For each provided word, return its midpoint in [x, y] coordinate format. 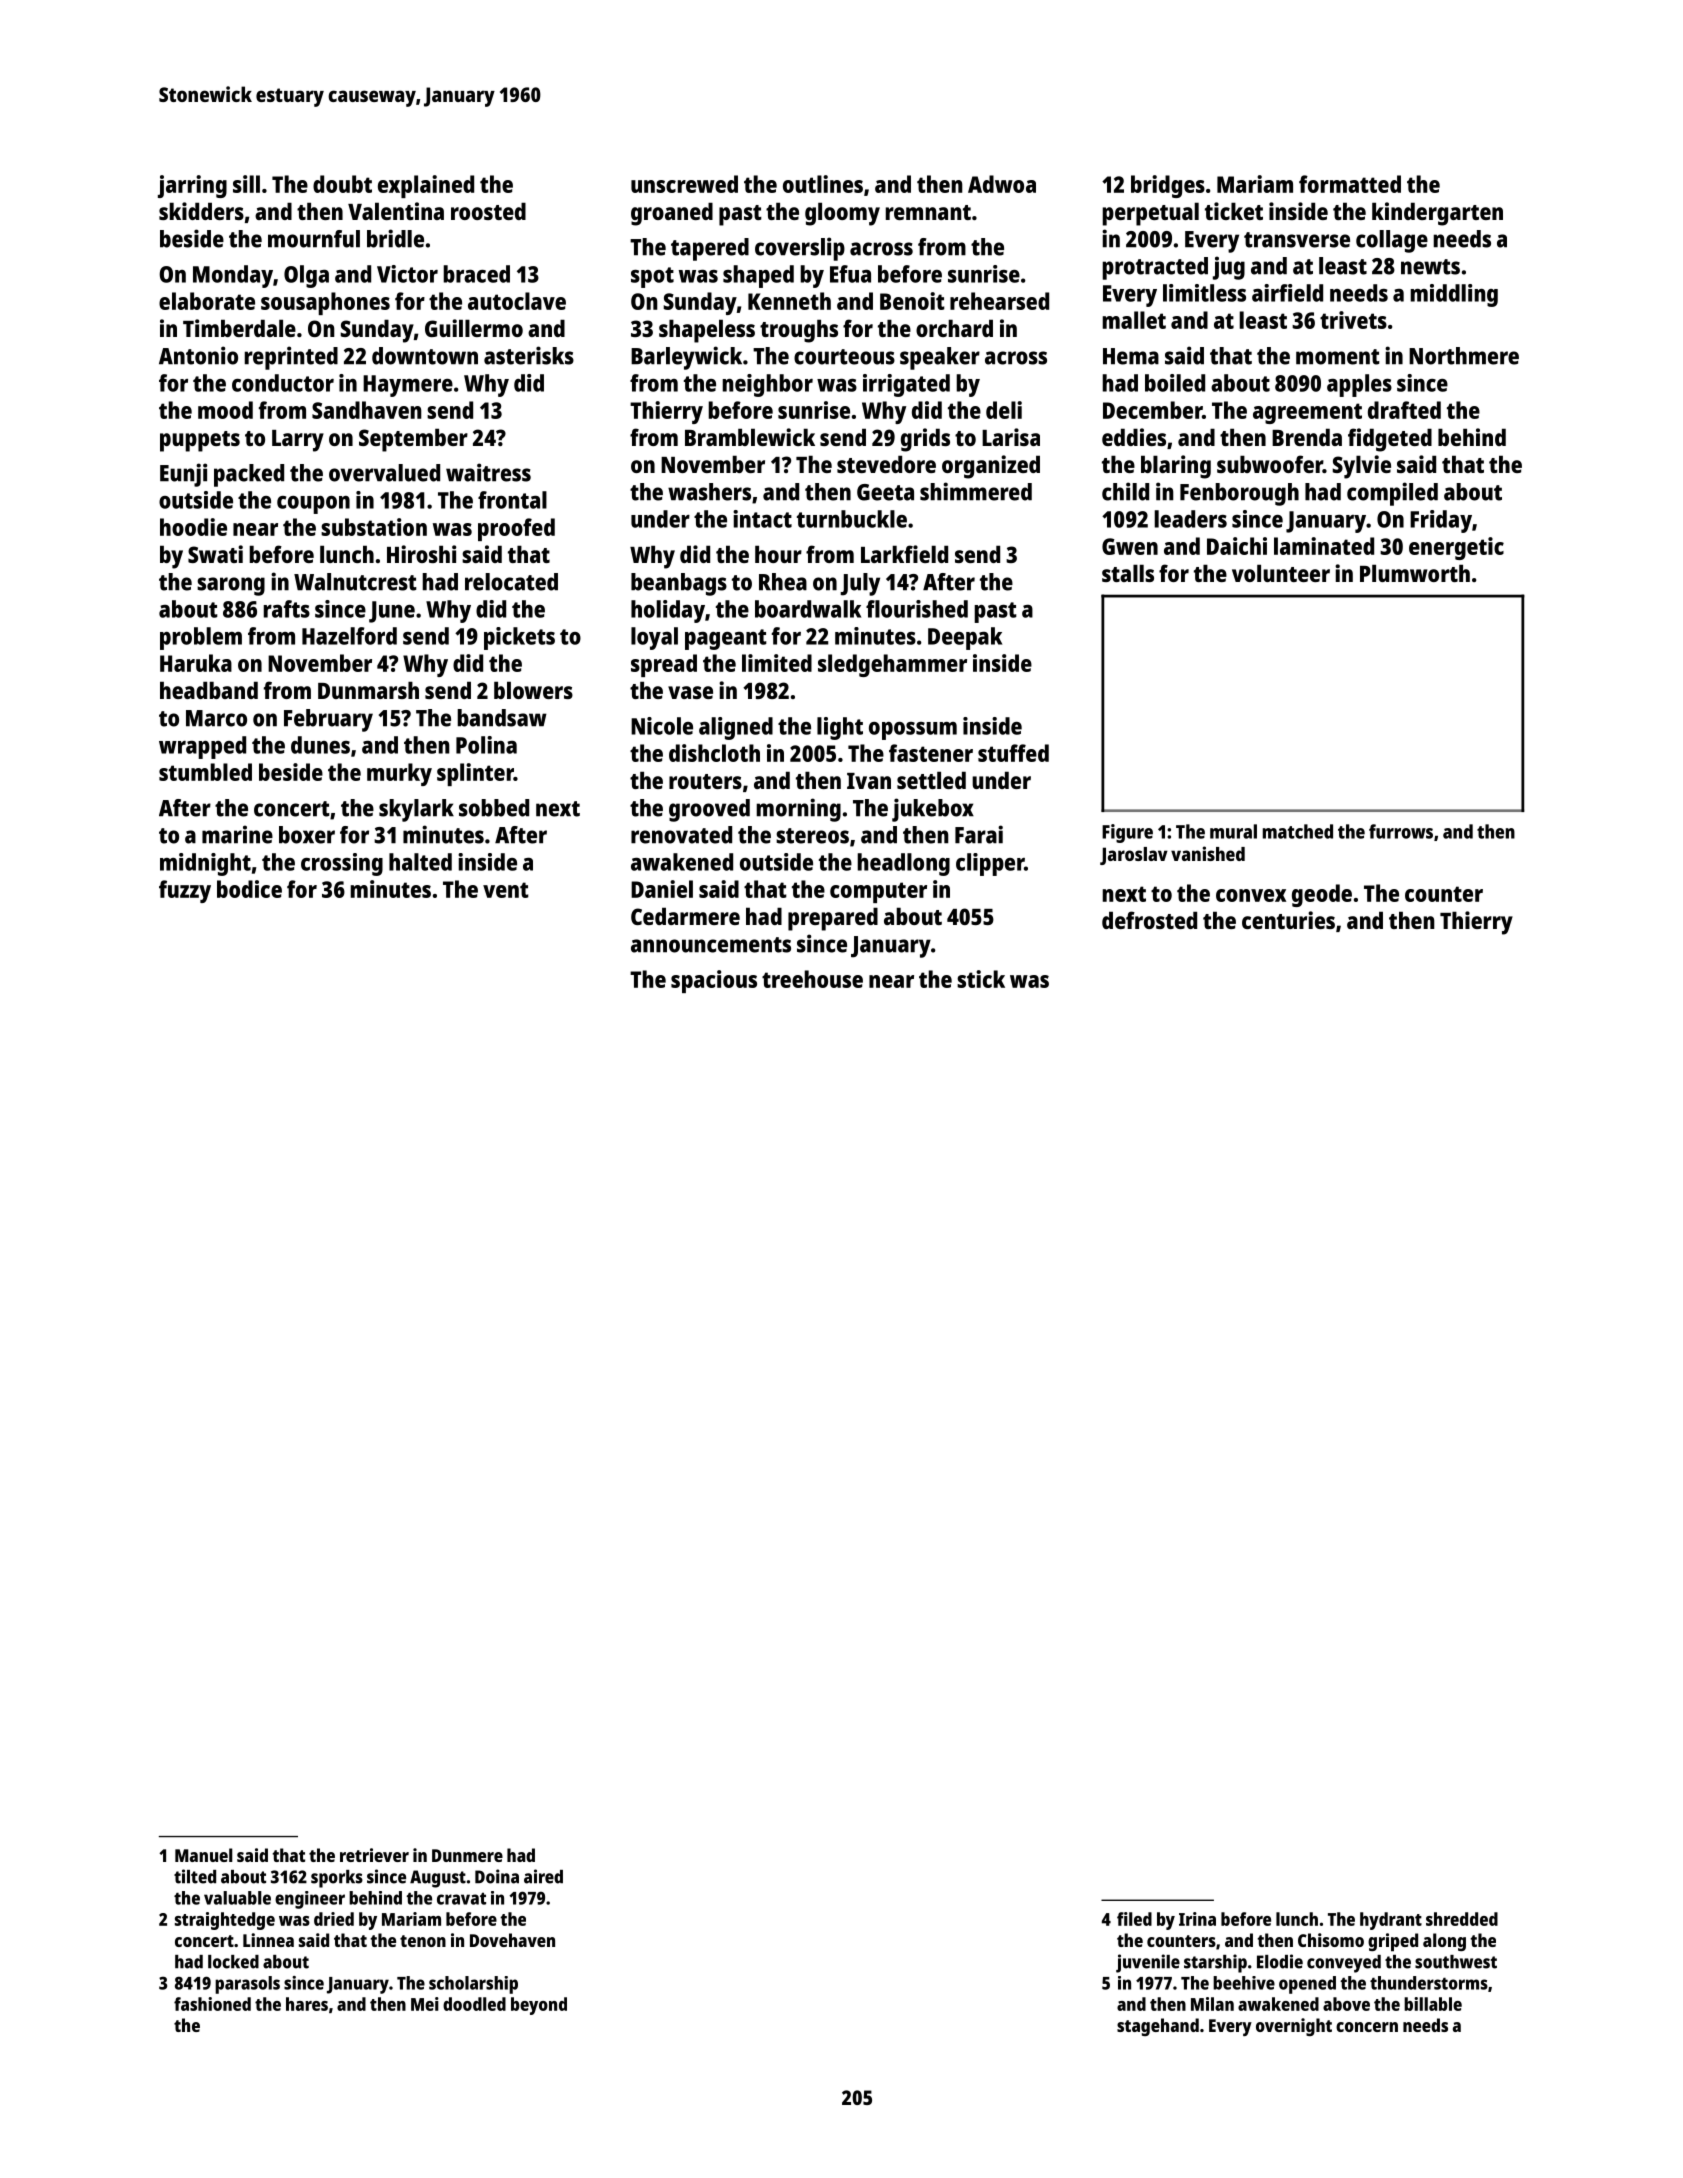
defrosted [1149, 920]
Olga [306, 276]
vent [506, 890]
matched [1298, 831]
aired [543, 1876]
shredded [1462, 1919]
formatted [1350, 184]
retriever [374, 1855]
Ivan [869, 781]
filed [1134, 1919]
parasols [247, 1985]
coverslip [800, 249]
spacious [714, 981]
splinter [475, 774]
